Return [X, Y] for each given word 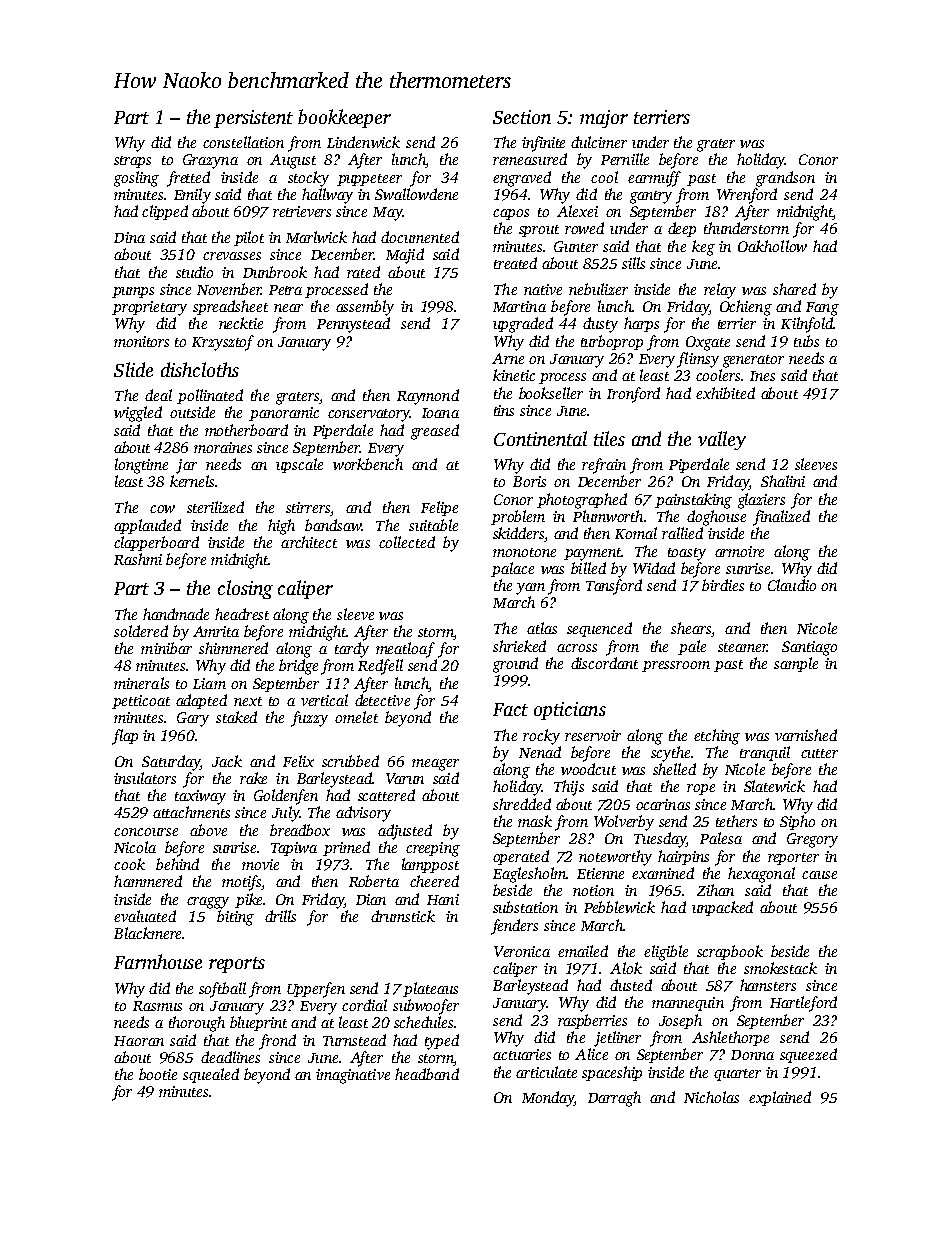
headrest [242, 614]
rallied [682, 533]
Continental [540, 438]
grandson [785, 179]
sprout [539, 231]
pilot [249, 238]
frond [277, 1042]
